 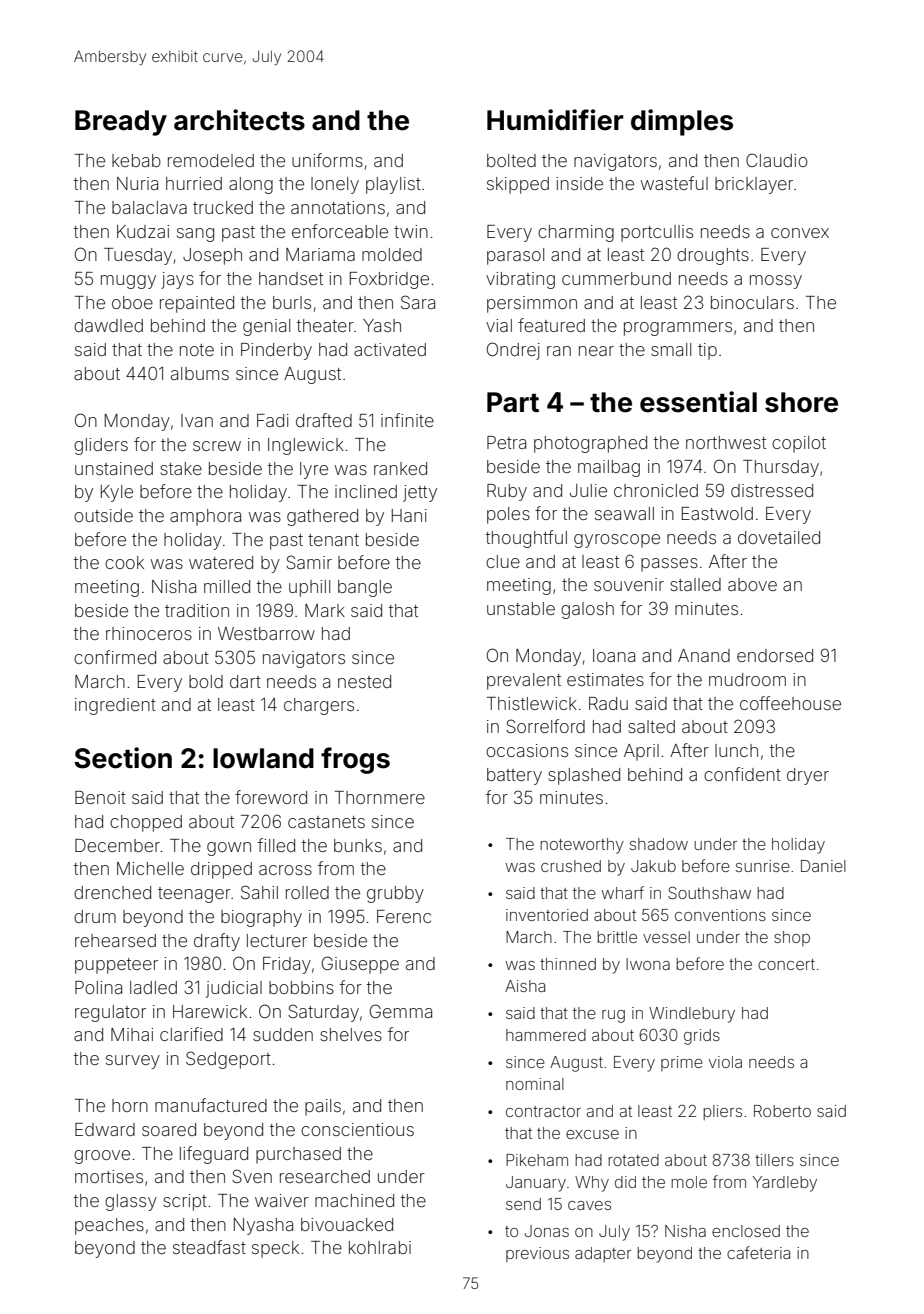 What do you see at coordinates (617, 937) in the screenshot?
I see `brittle` at bounding box center [617, 937].
